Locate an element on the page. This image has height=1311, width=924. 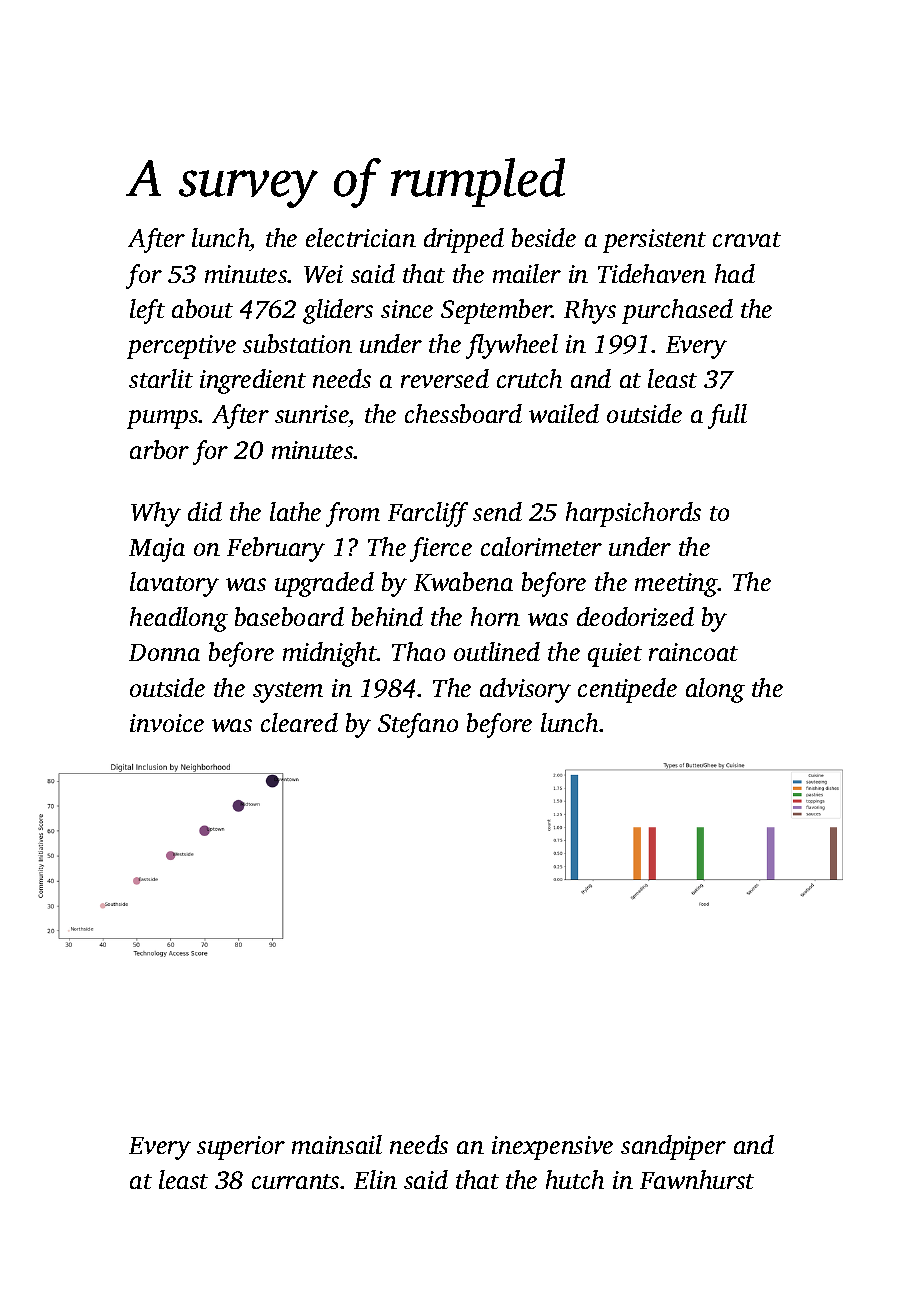
outlined is located at coordinates (497, 651).
